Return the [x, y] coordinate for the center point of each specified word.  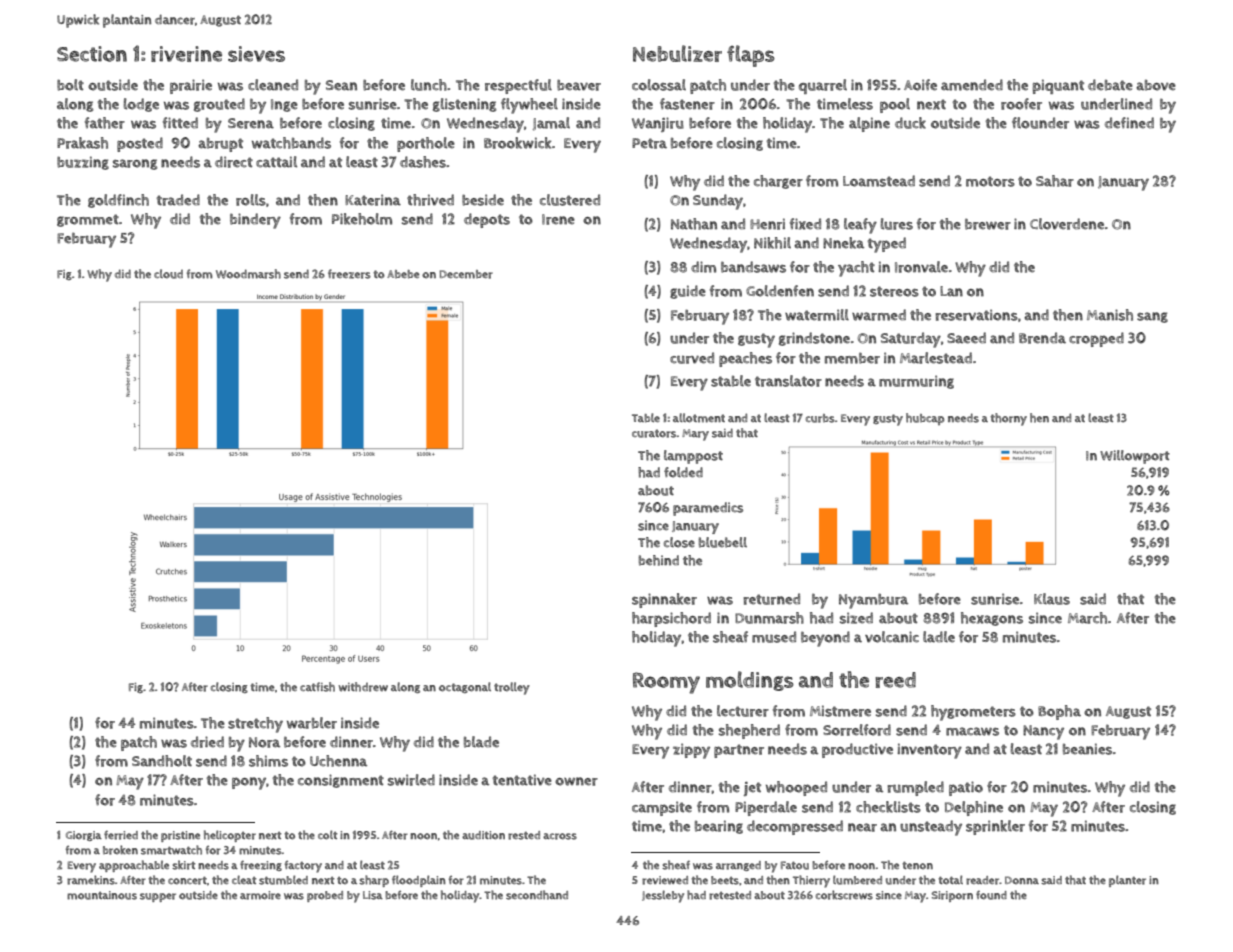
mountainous [102, 895]
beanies [1087, 749]
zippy [691, 751]
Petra [649, 143]
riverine [186, 54]
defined [1129, 123]
